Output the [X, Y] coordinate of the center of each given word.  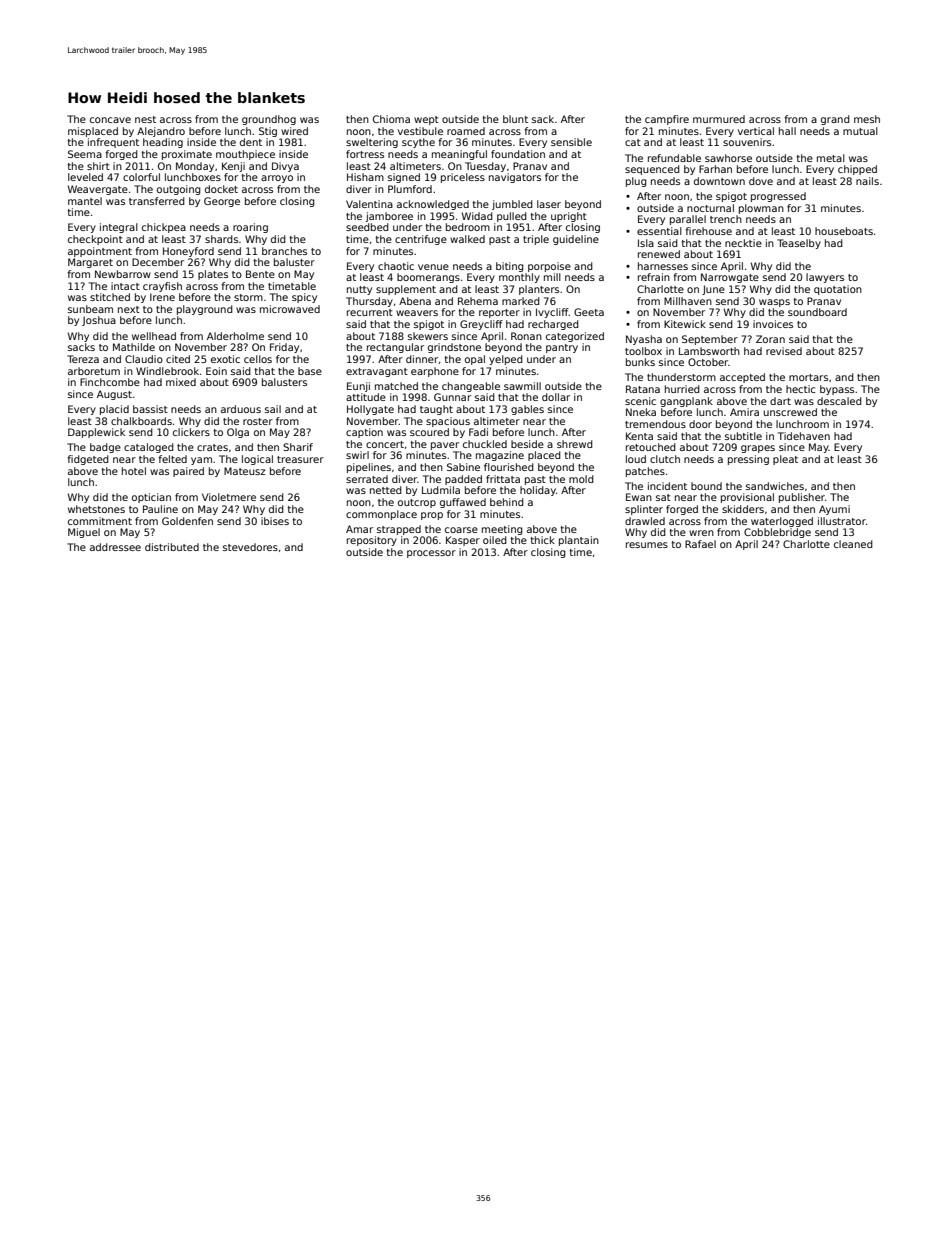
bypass [837, 390]
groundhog [269, 120]
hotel [134, 471]
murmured [719, 119]
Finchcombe [110, 382]
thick [542, 540]
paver [445, 446]
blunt [515, 119]
